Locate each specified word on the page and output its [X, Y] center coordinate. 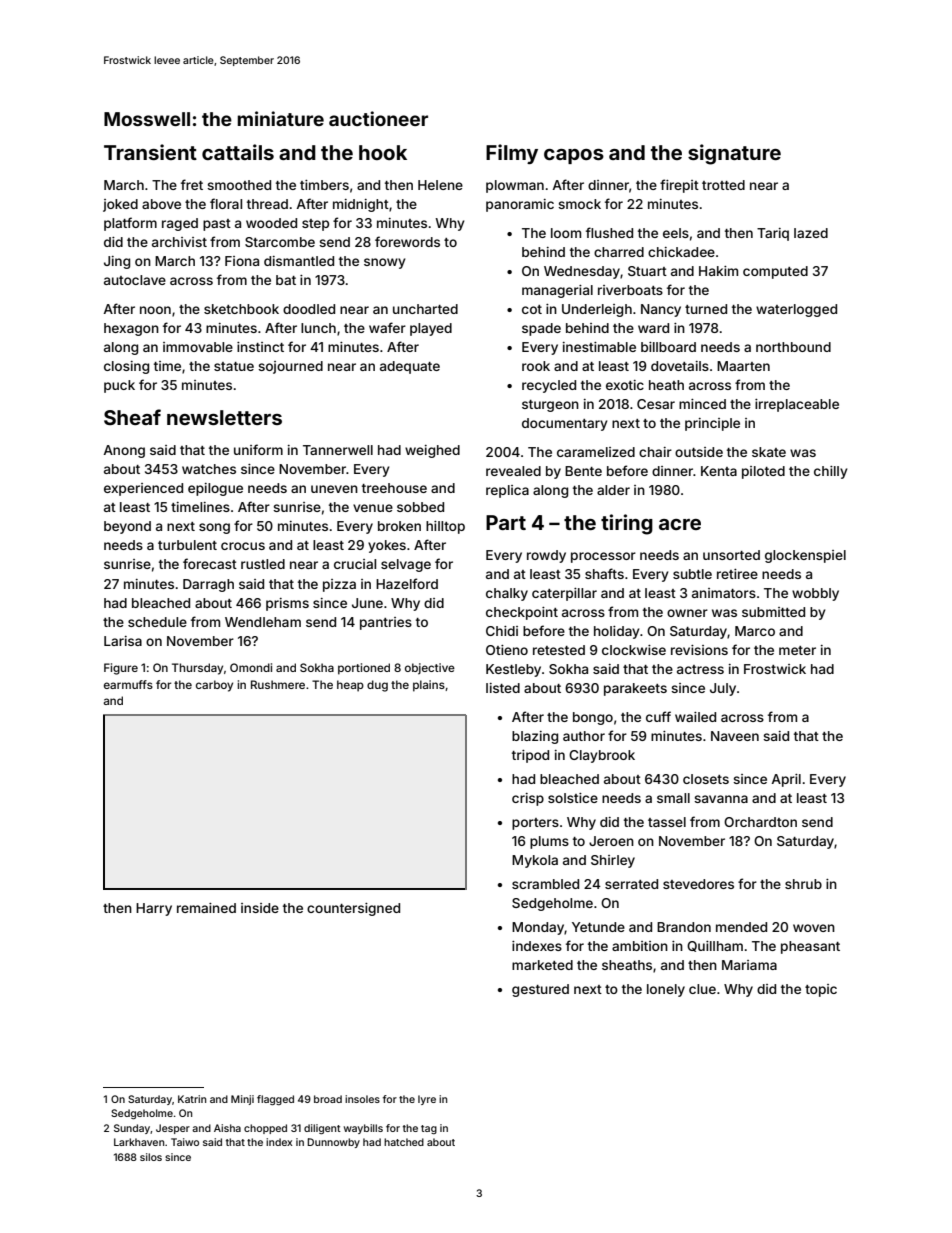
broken [399, 526]
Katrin [192, 1099]
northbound [793, 347]
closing [126, 367]
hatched [404, 1142]
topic [821, 990]
